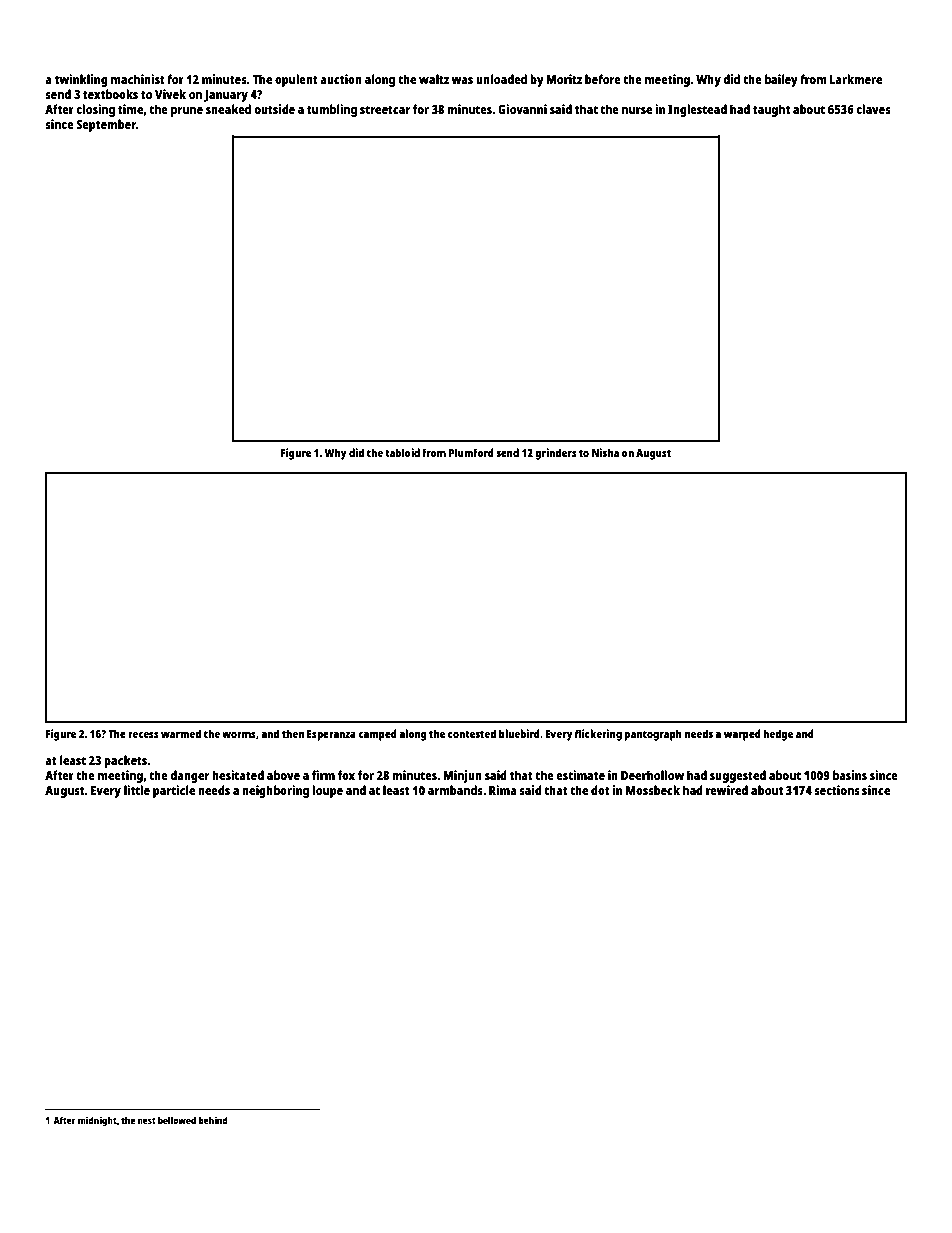 This screenshot has width=952, height=1233. I want to click on basins, so click(850, 775).
